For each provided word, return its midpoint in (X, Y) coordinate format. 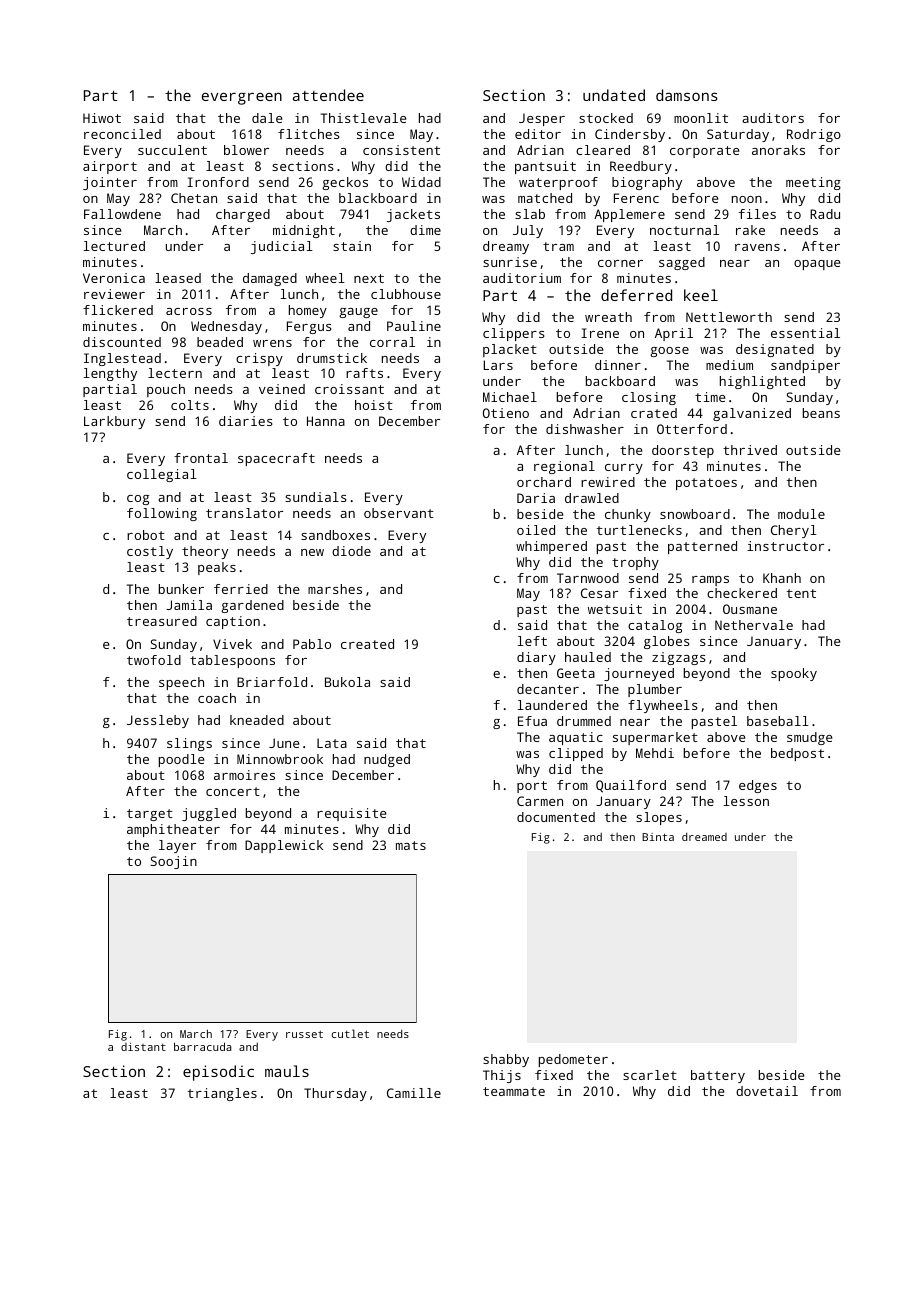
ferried (241, 589)
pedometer (573, 1060)
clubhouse (406, 294)
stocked (606, 118)
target (150, 815)
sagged (682, 263)
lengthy (110, 374)
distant (143, 1047)
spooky (794, 674)
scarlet (650, 1075)
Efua (532, 721)
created (367, 644)
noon (747, 199)
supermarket (655, 738)
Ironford (218, 182)
